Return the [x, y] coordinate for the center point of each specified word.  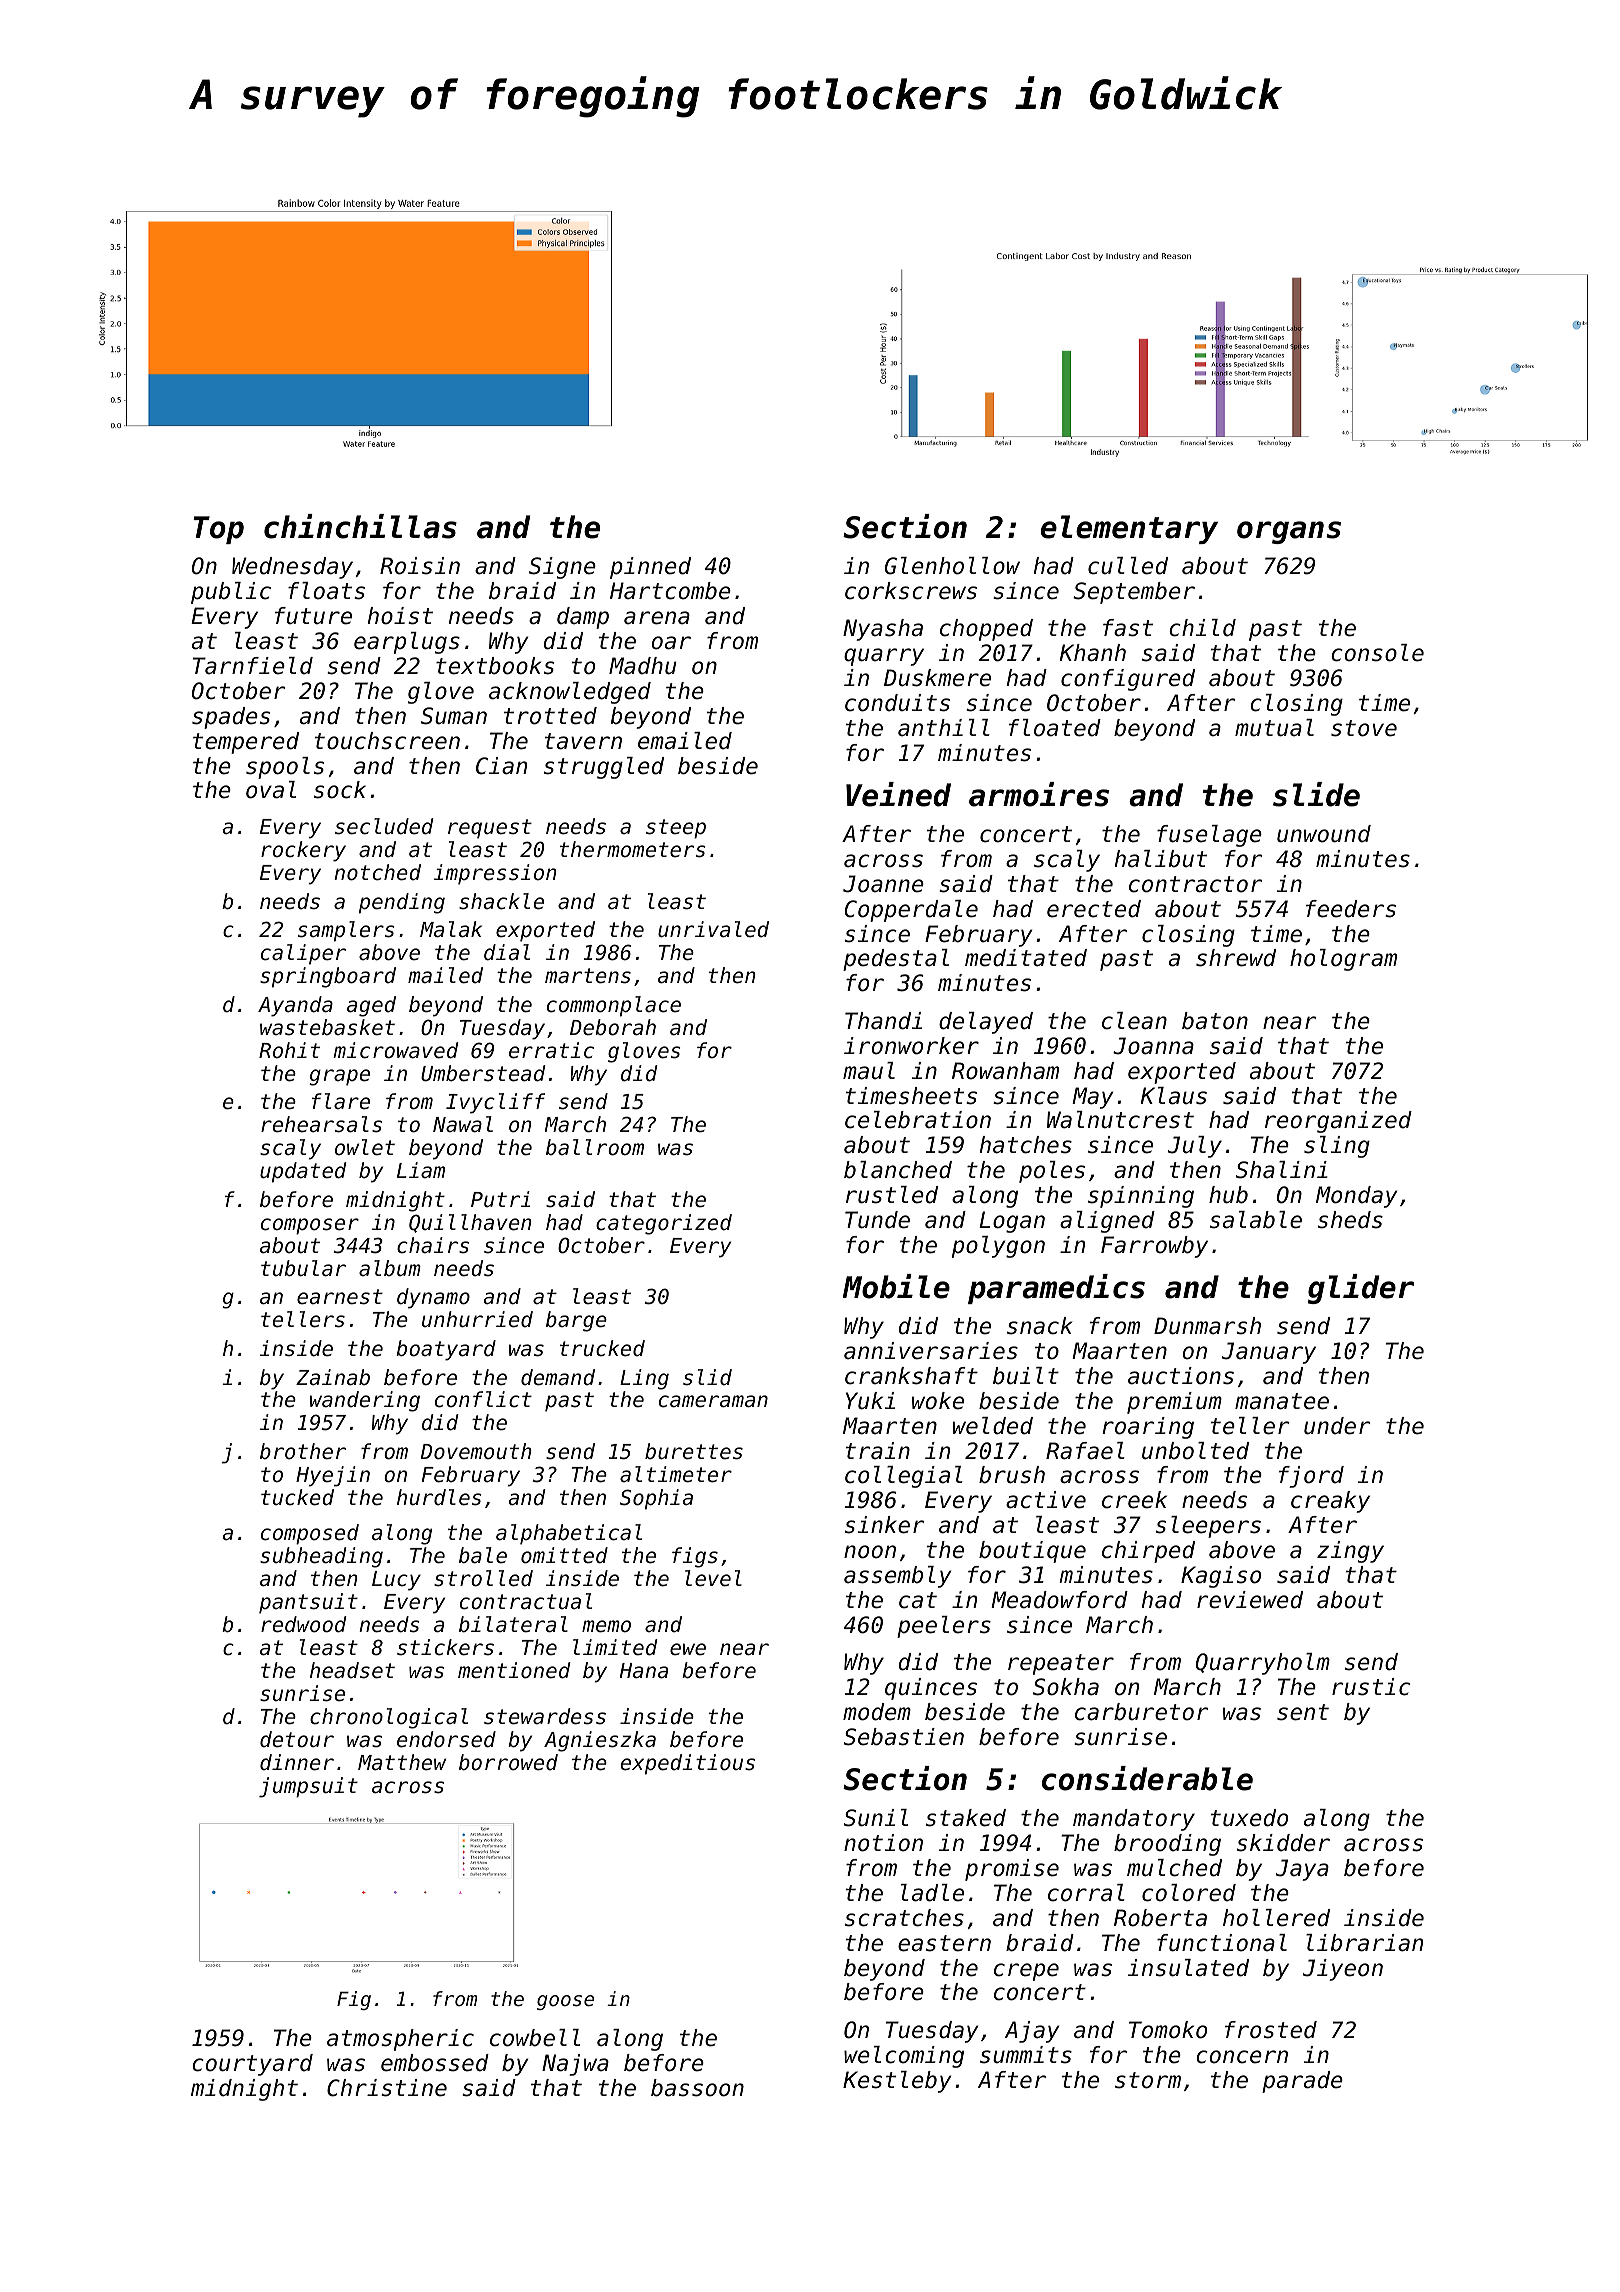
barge [576, 1321]
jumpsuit [308, 1787]
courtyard [252, 2065]
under [1337, 1426]
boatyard [446, 1350]
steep [676, 829]
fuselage [1209, 836]
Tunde [877, 1220]
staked [966, 1818]
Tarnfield [253, 666]
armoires [1039, 794]
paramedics [1056, 1289]
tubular [303, 1268]
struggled [604, 768]
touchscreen [387, 741]
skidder [1283, 1843]
